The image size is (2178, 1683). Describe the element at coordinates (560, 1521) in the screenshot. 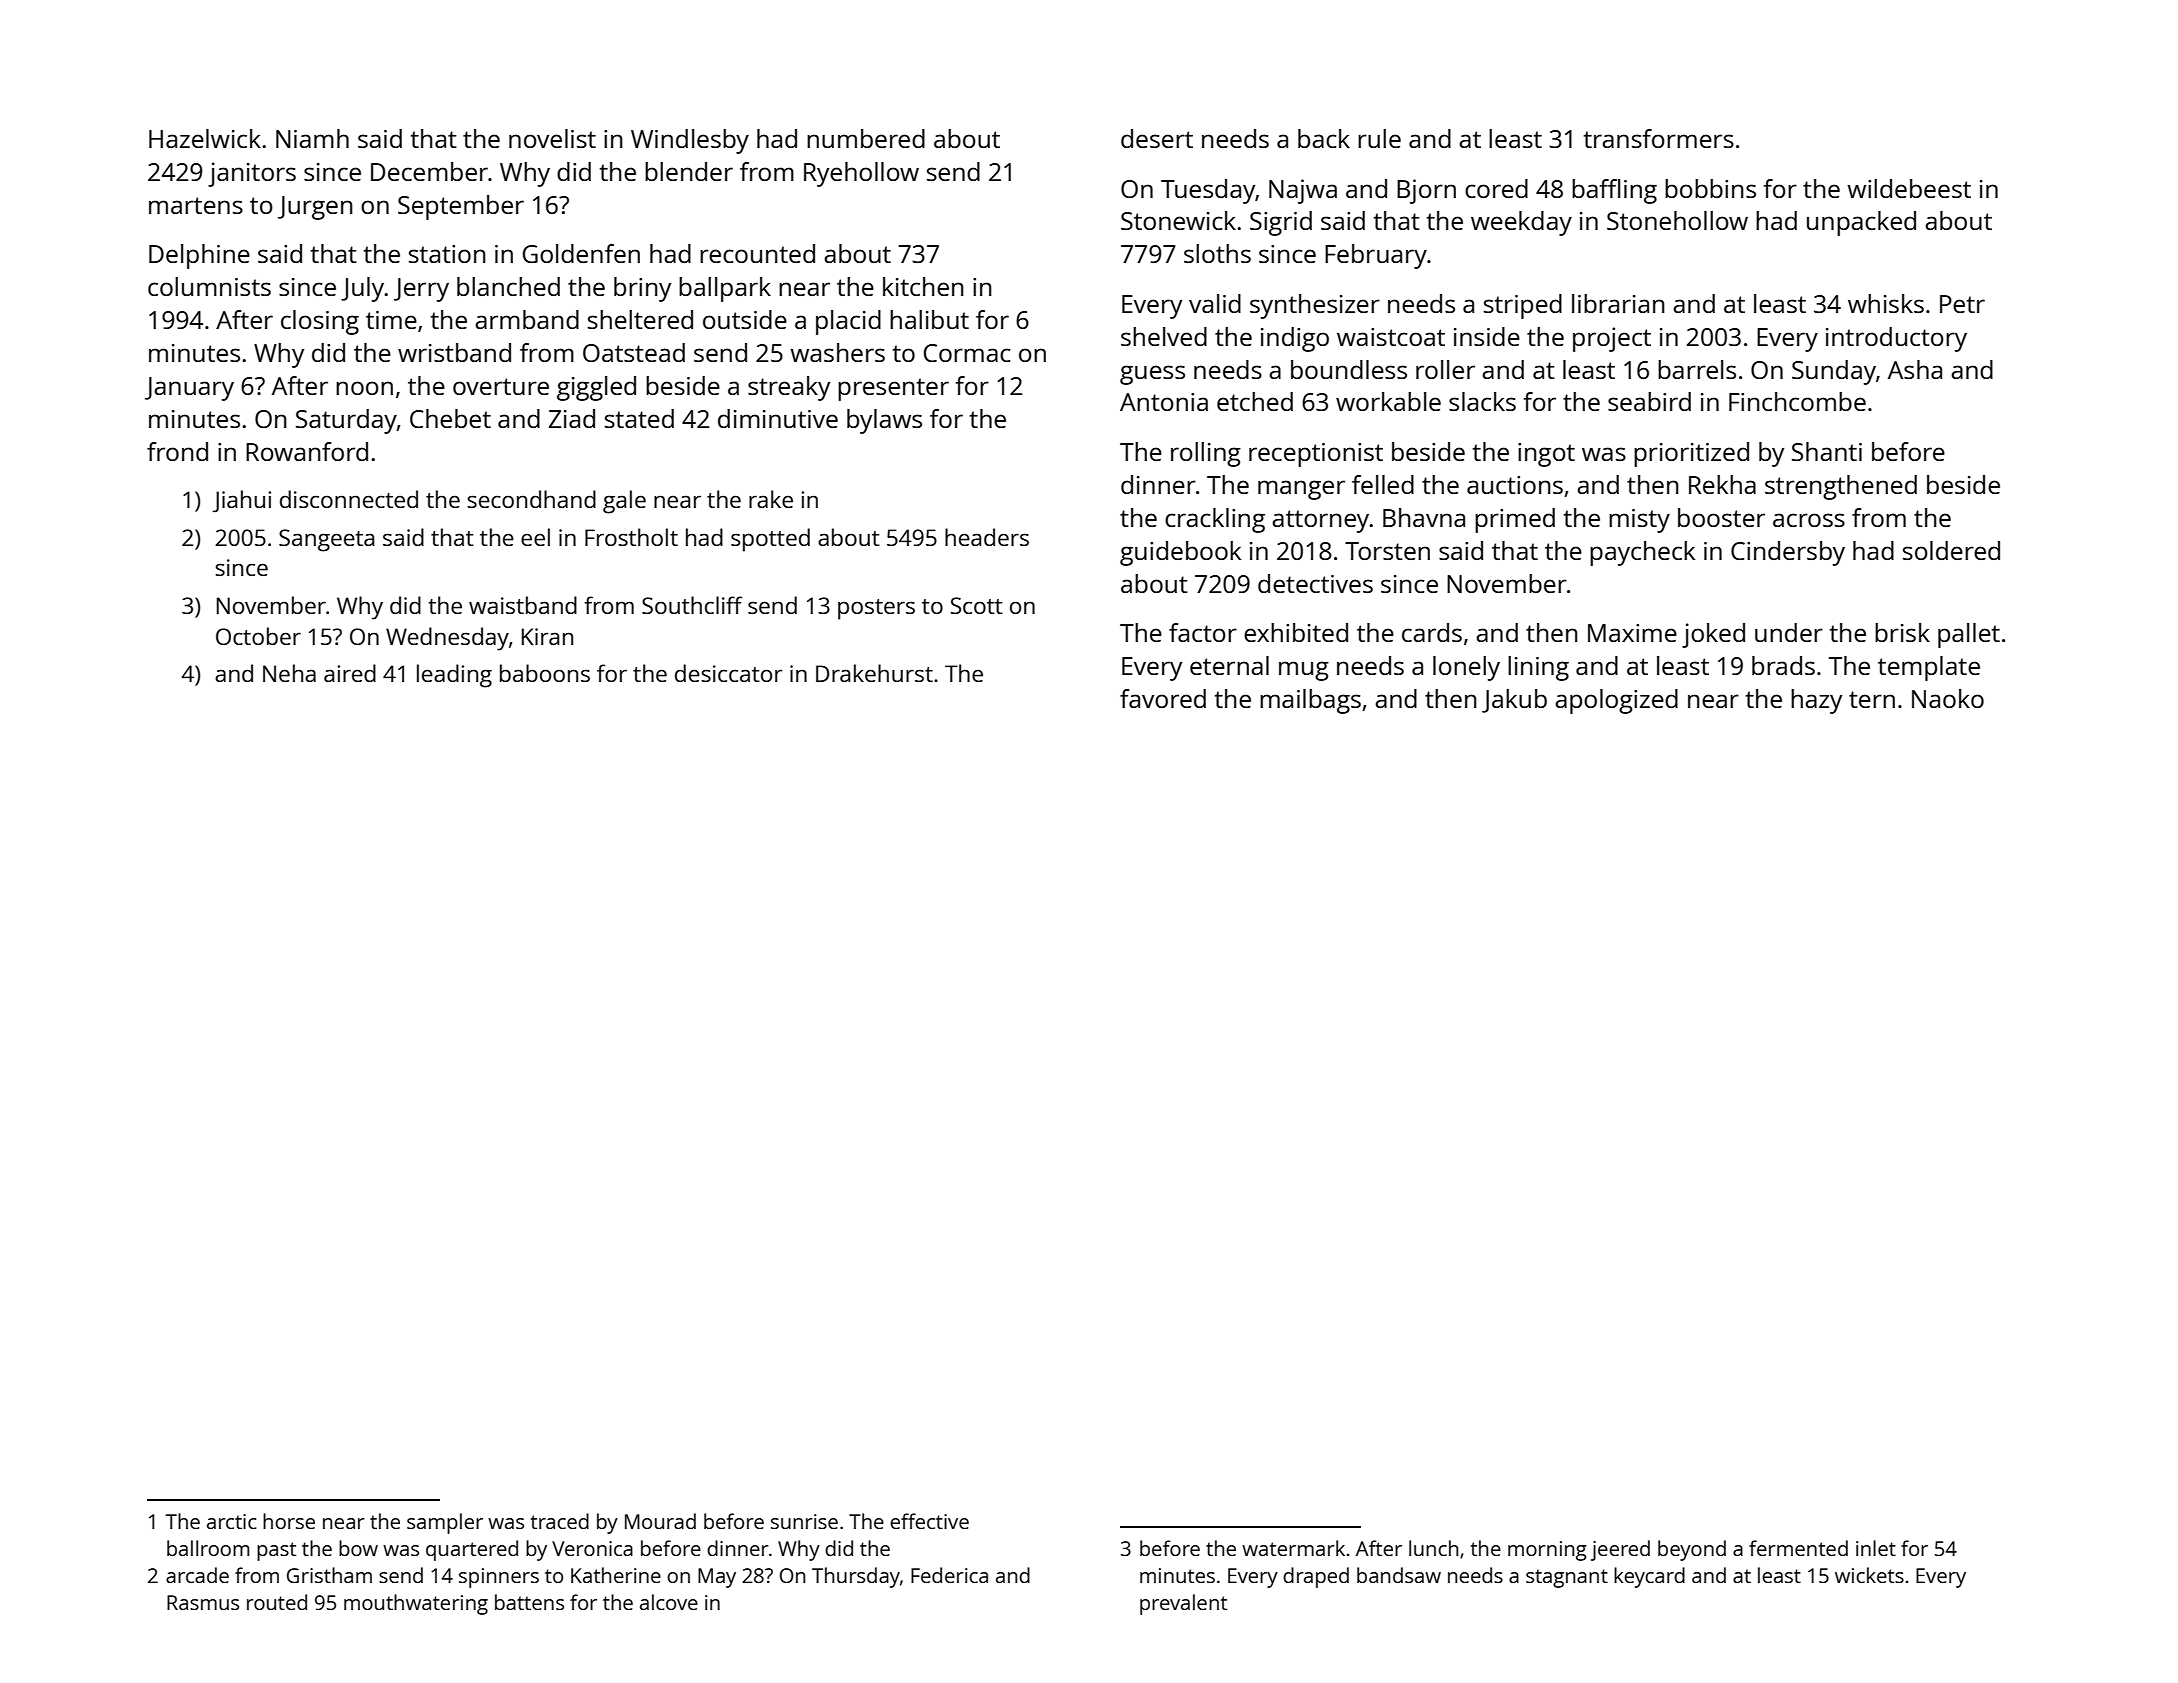

I see `traced` at that location.
